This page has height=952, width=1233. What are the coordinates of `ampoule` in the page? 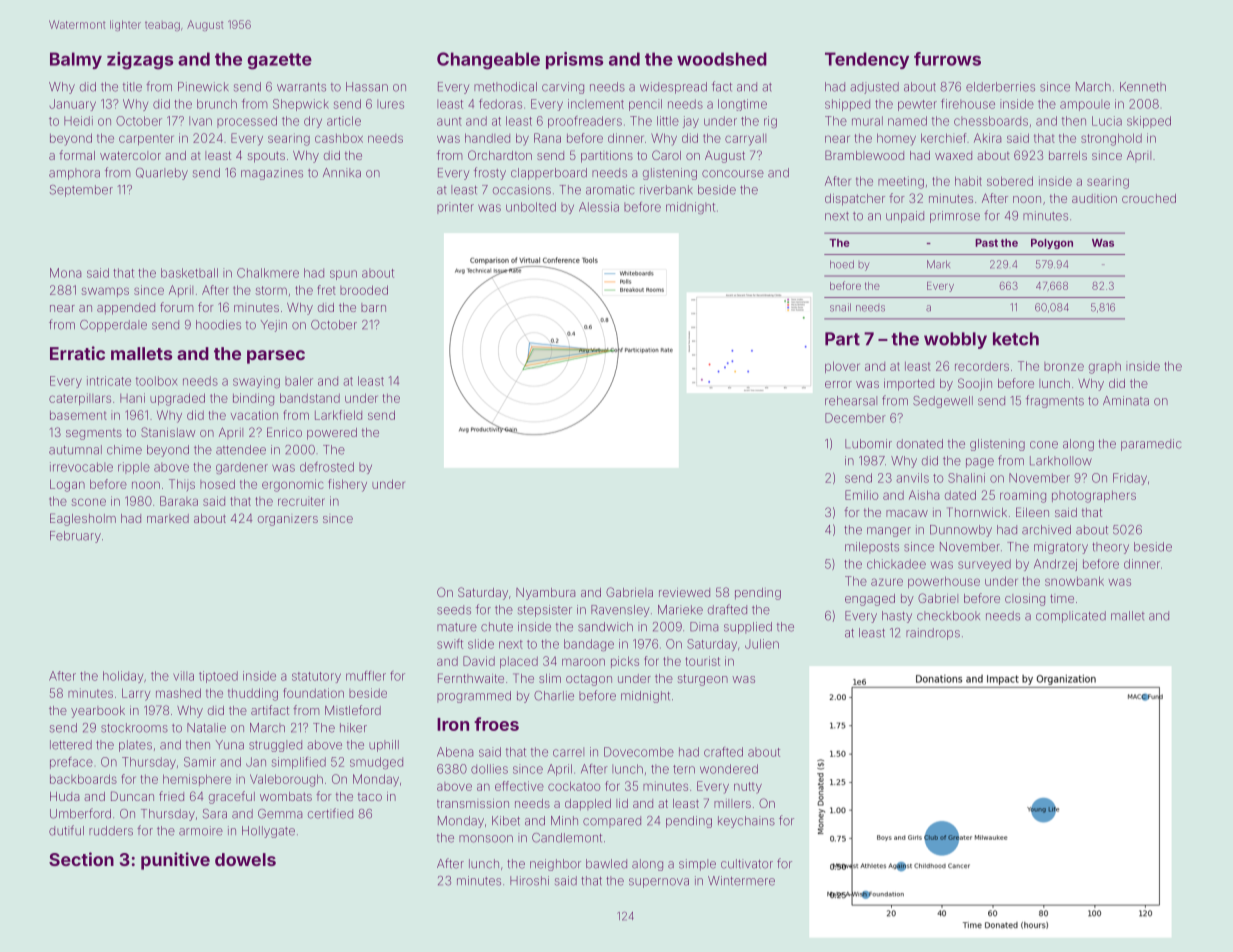 It's located at (1085, 105).
